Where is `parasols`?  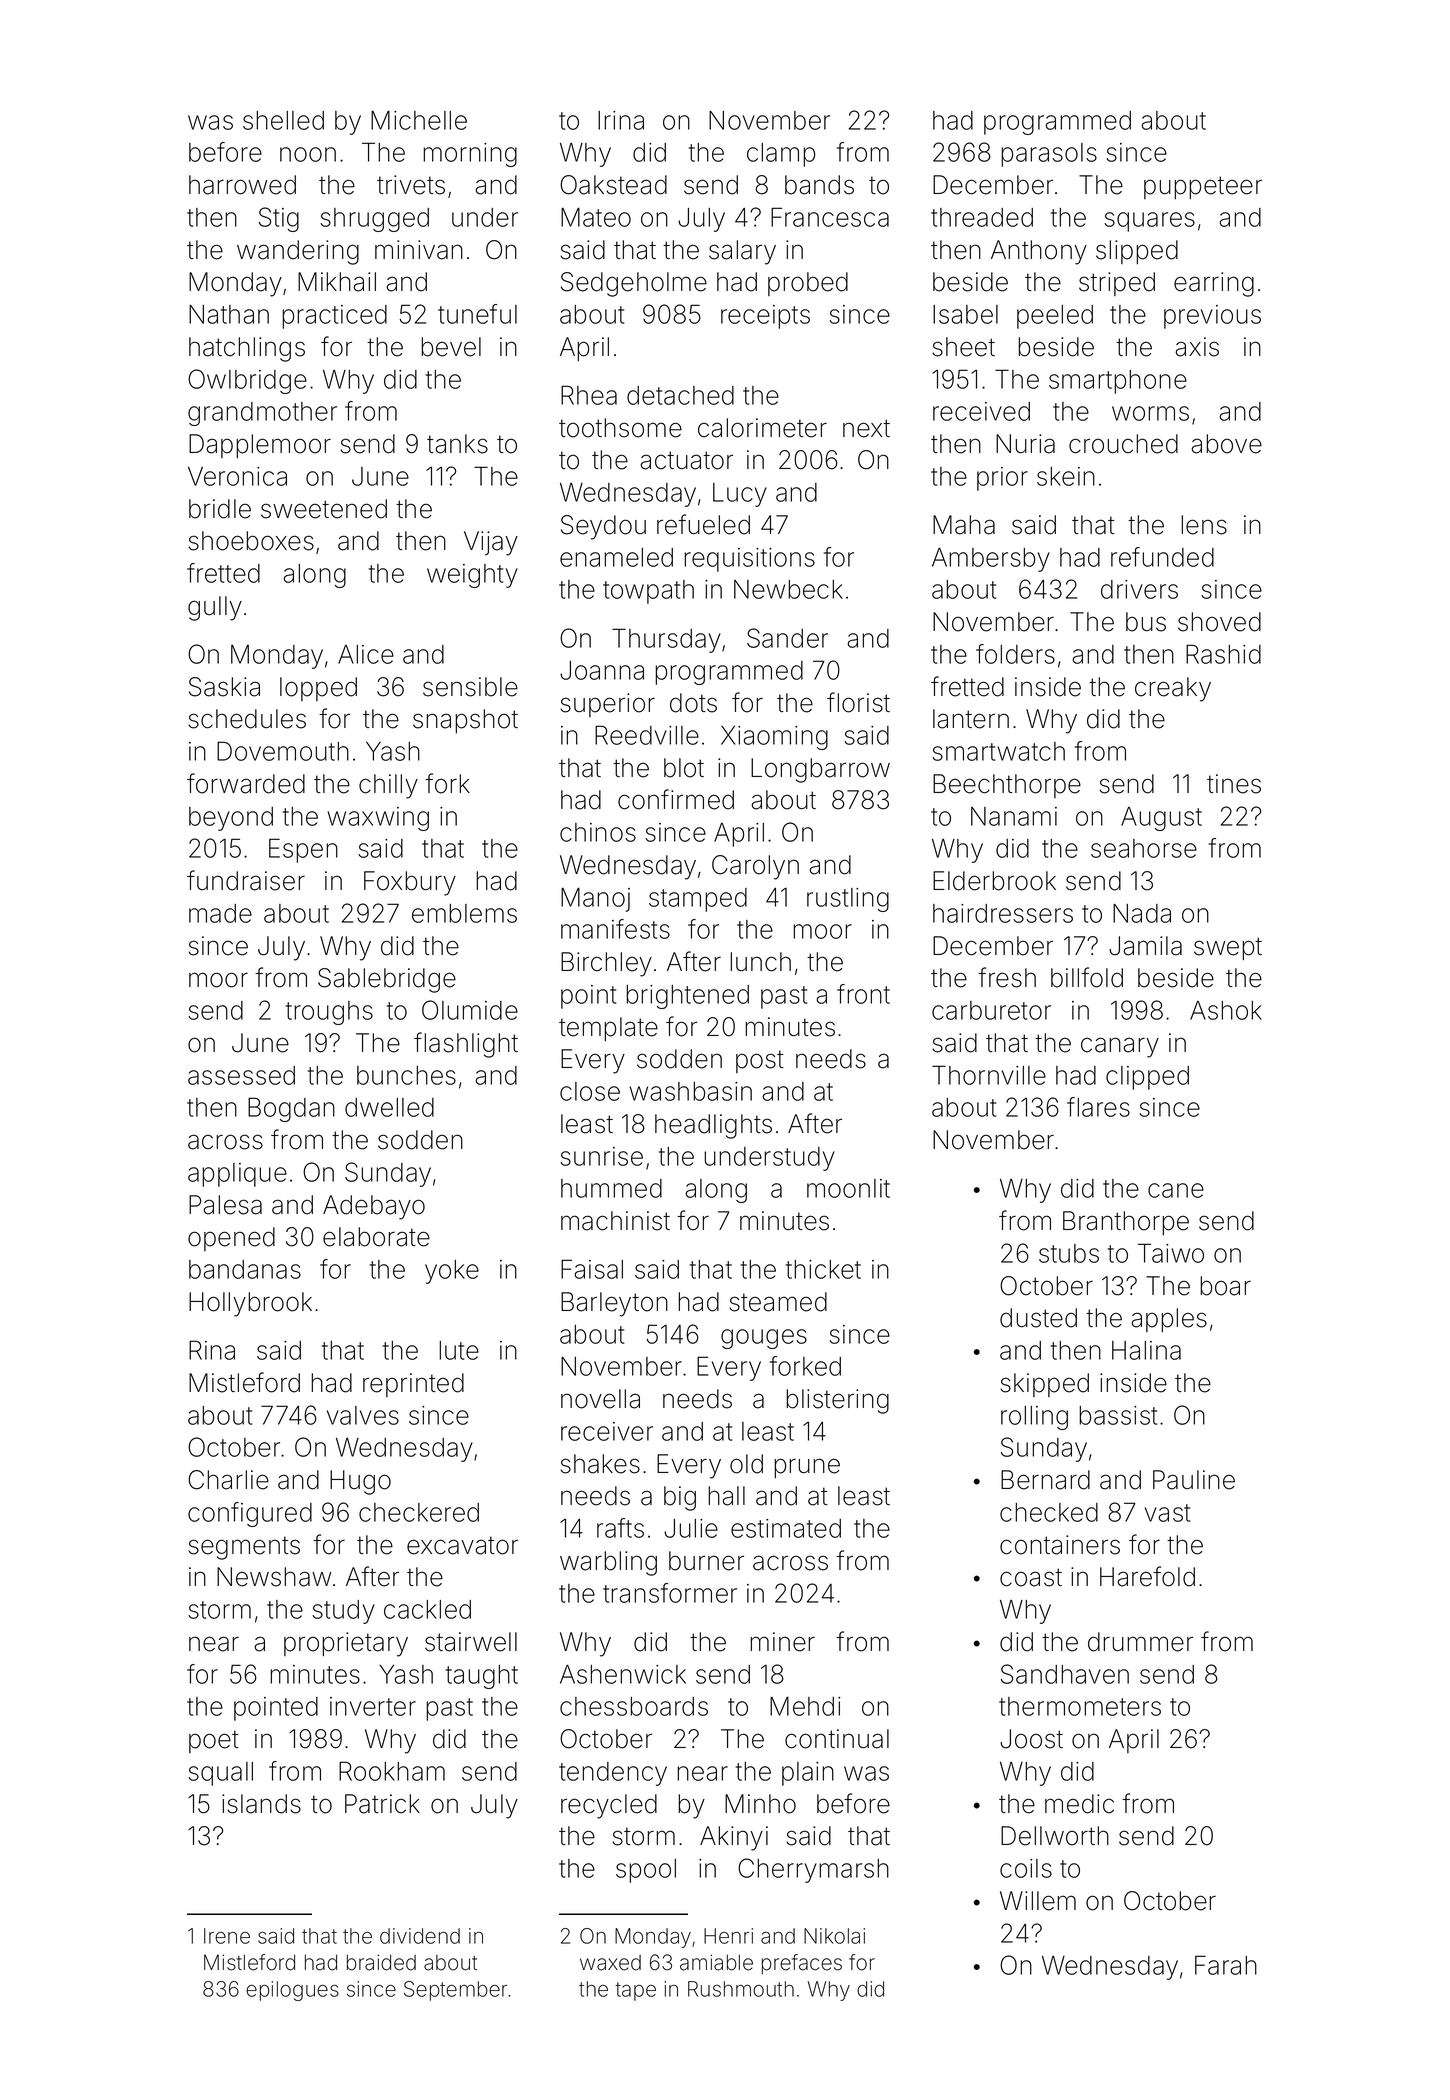
parasols is located at coordinates (1049, 155).
